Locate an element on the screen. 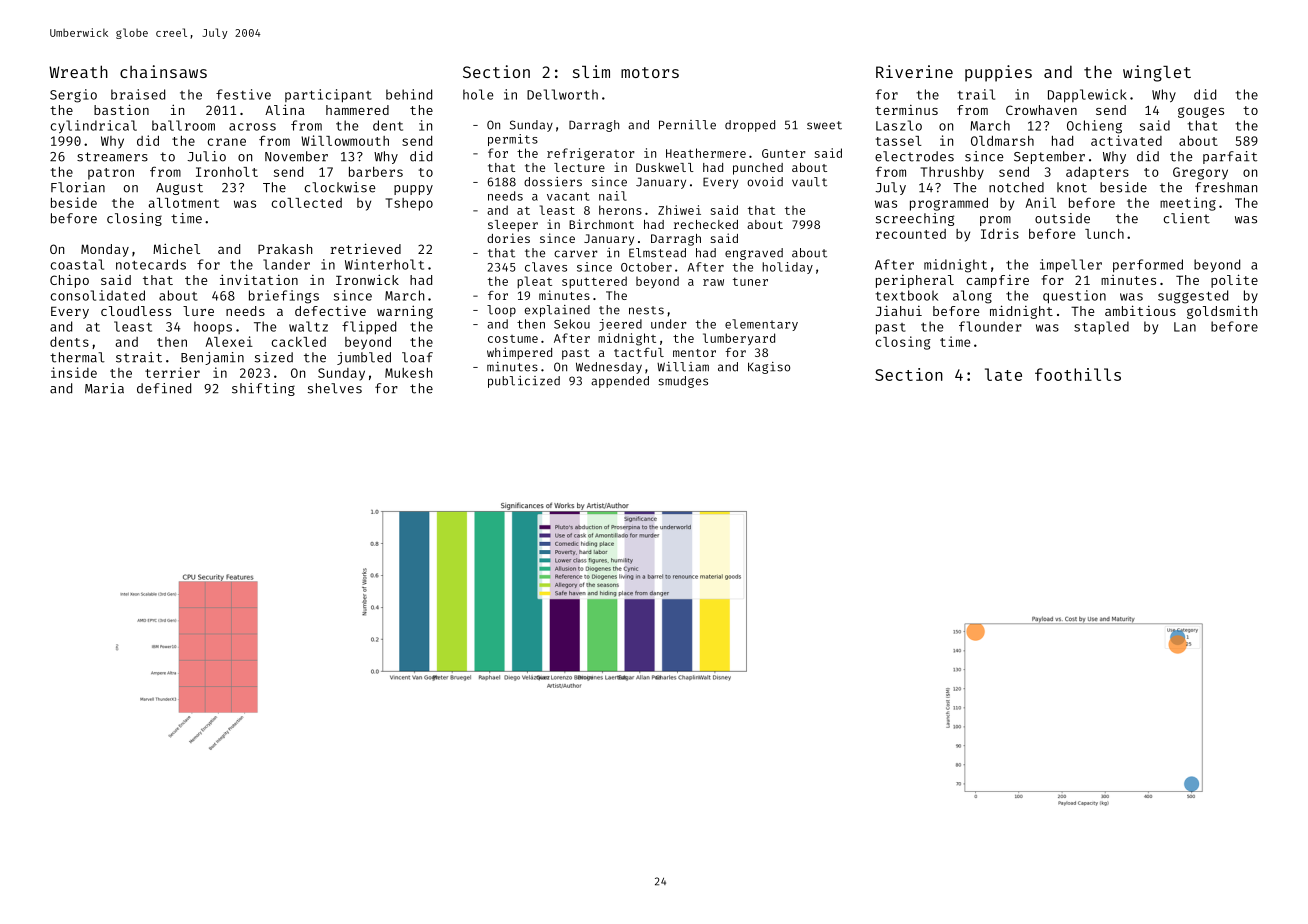 This screenshot has height=924, width=1308. jumbled is located at coordinates (364, 358).
